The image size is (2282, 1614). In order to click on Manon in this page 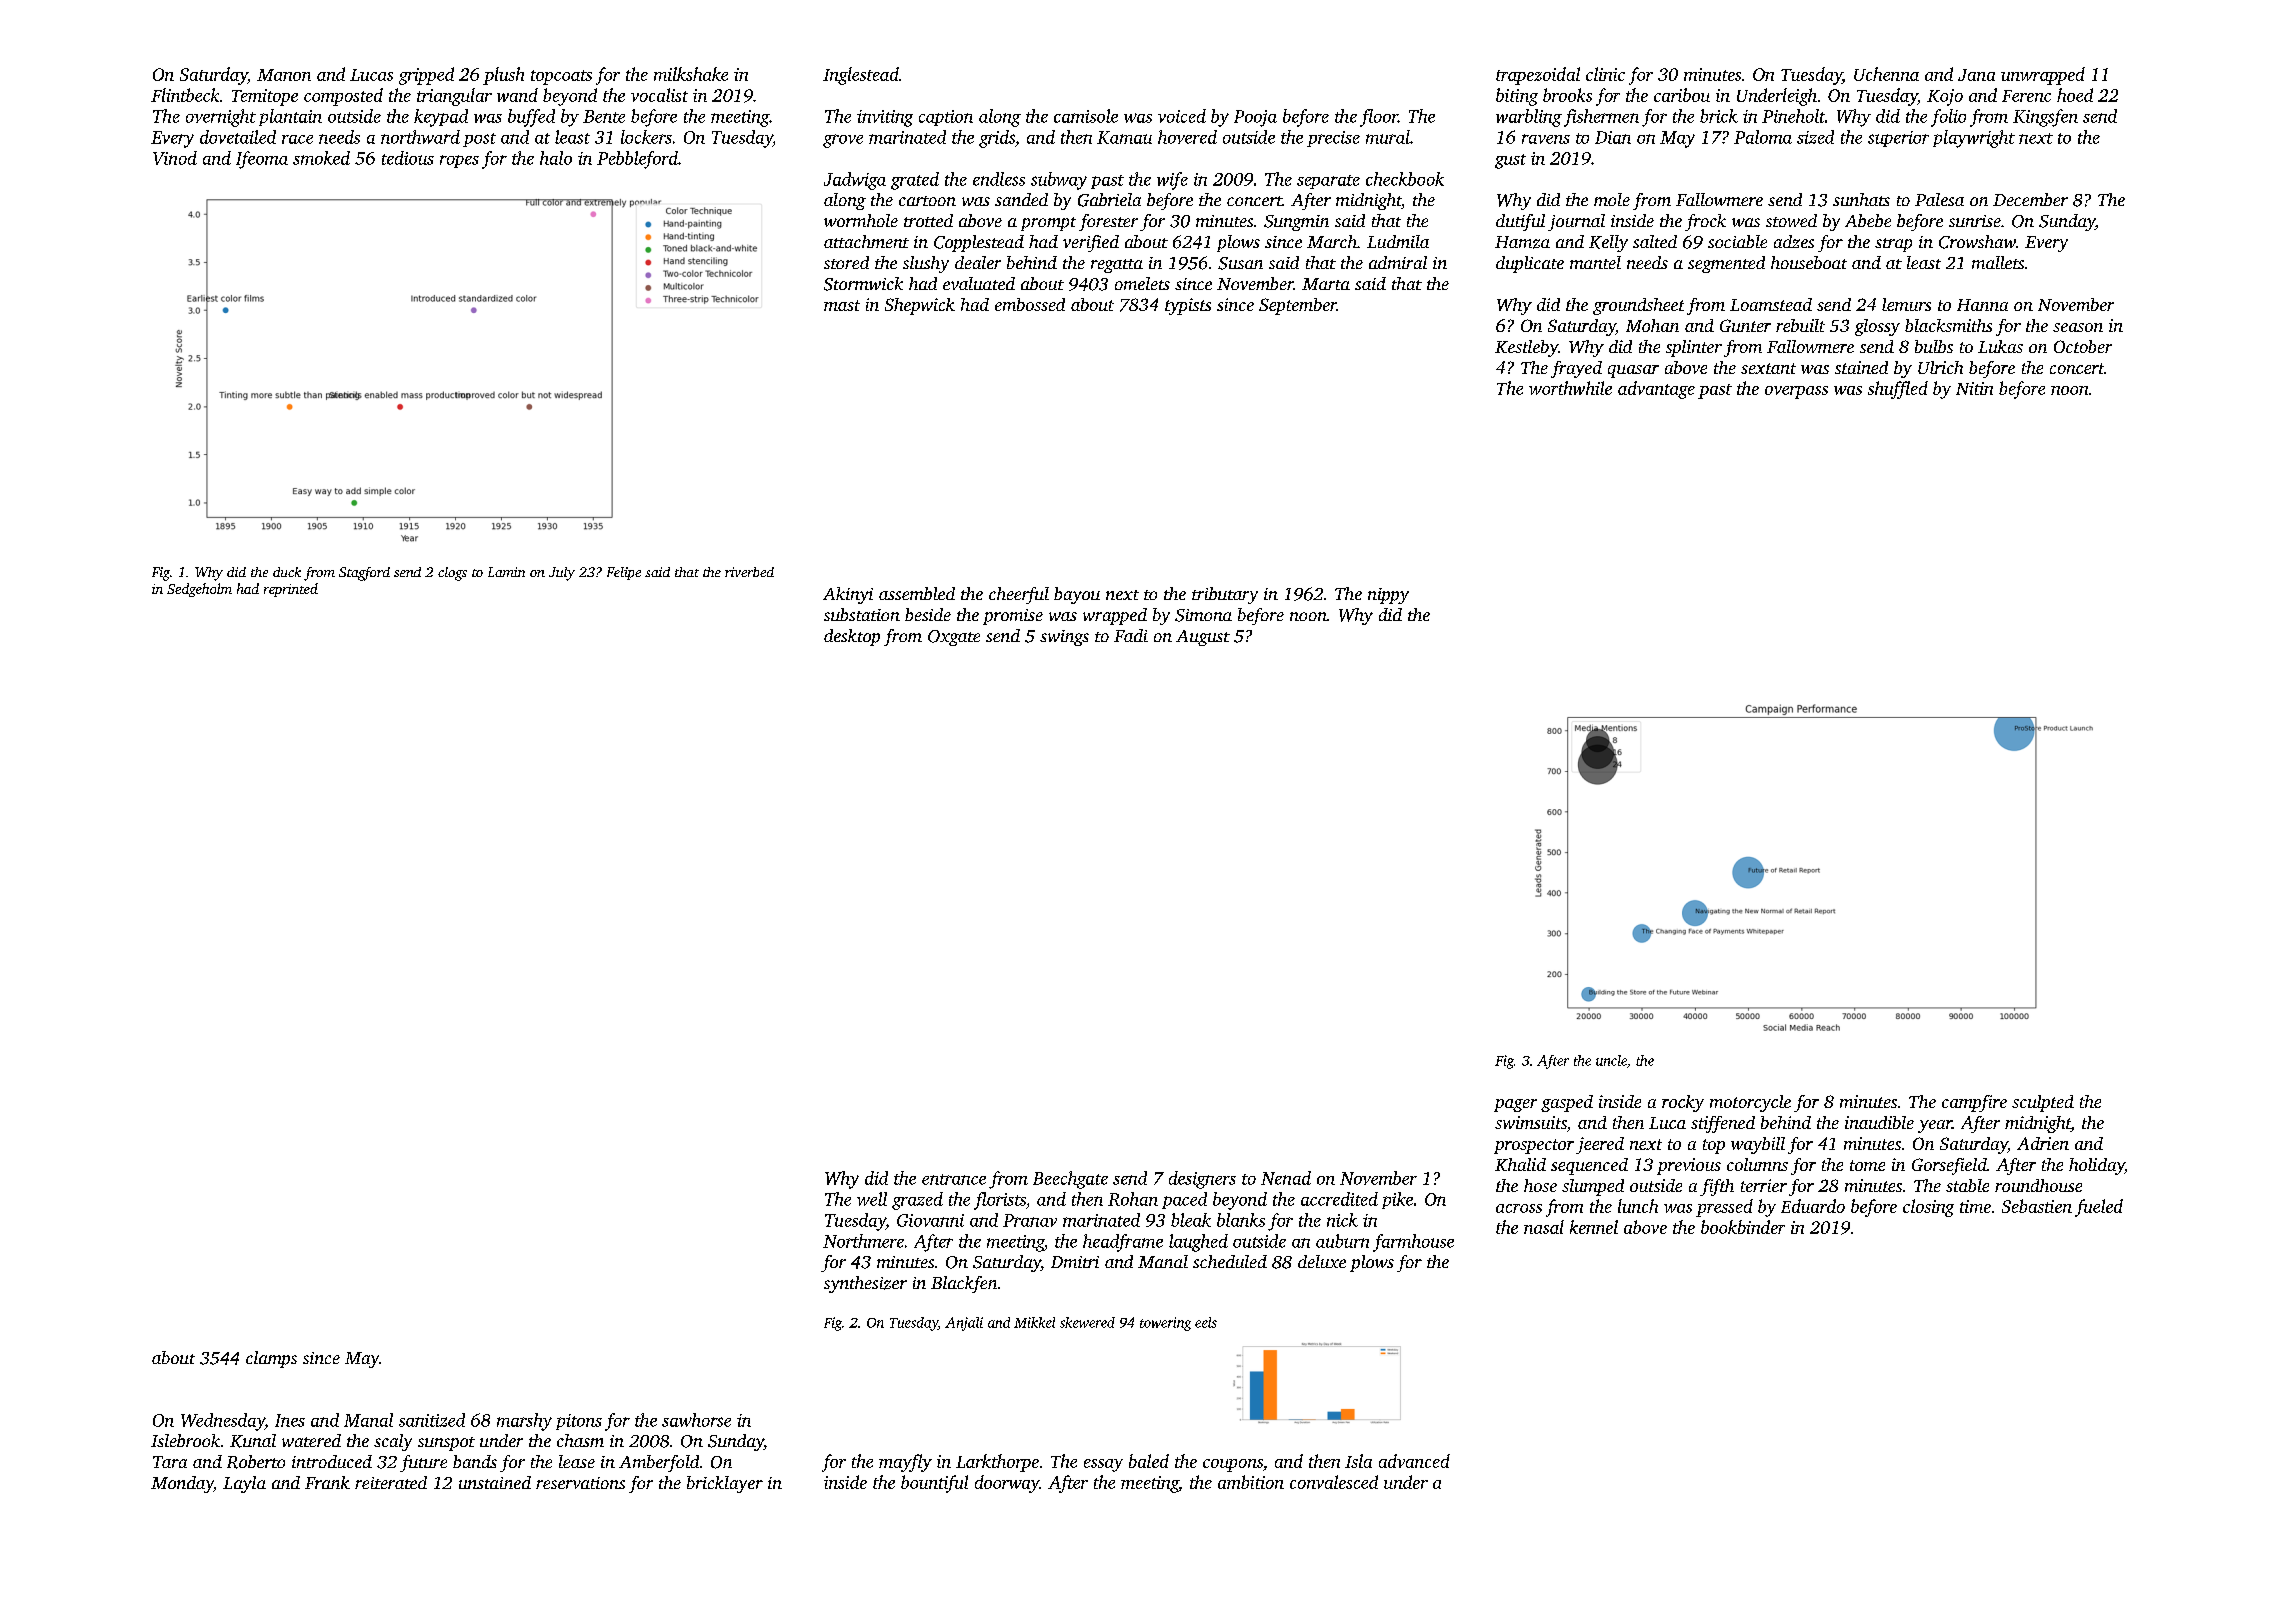, I will do `click(284, 75)`.
